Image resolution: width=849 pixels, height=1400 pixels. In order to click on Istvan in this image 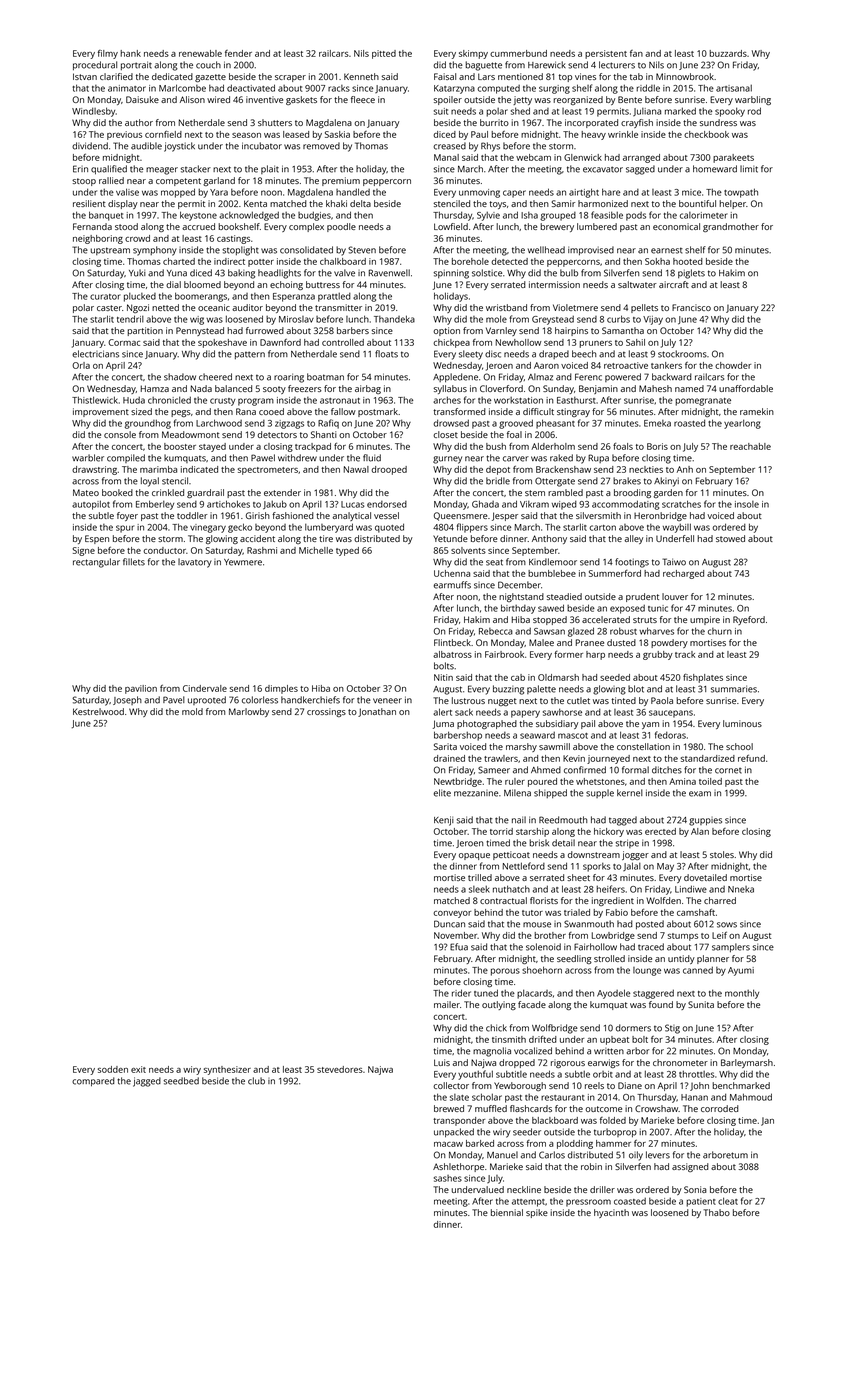, I will do `click(85, 76)`.
